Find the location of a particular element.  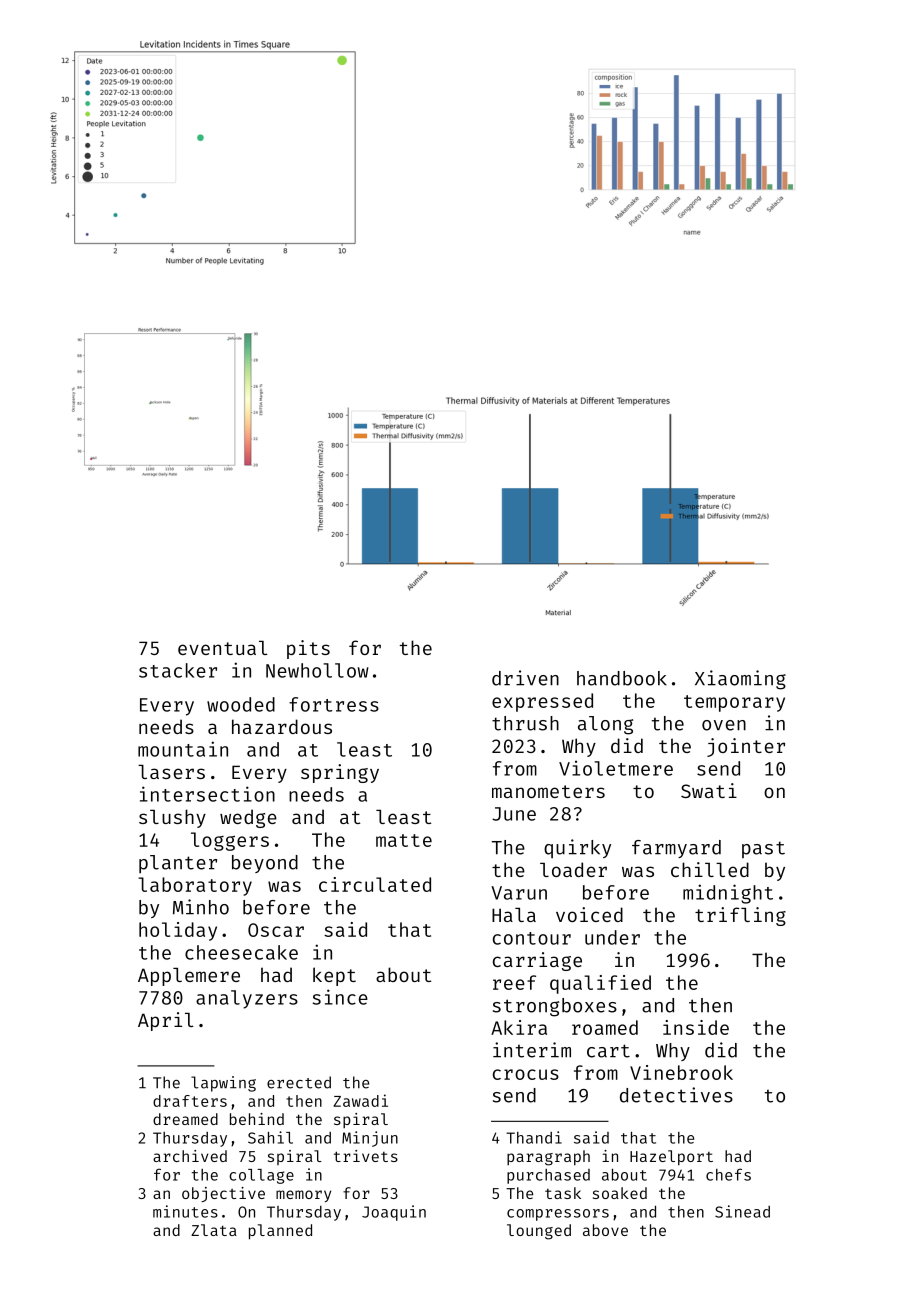

handbook is located at coordinates (622, 678).
